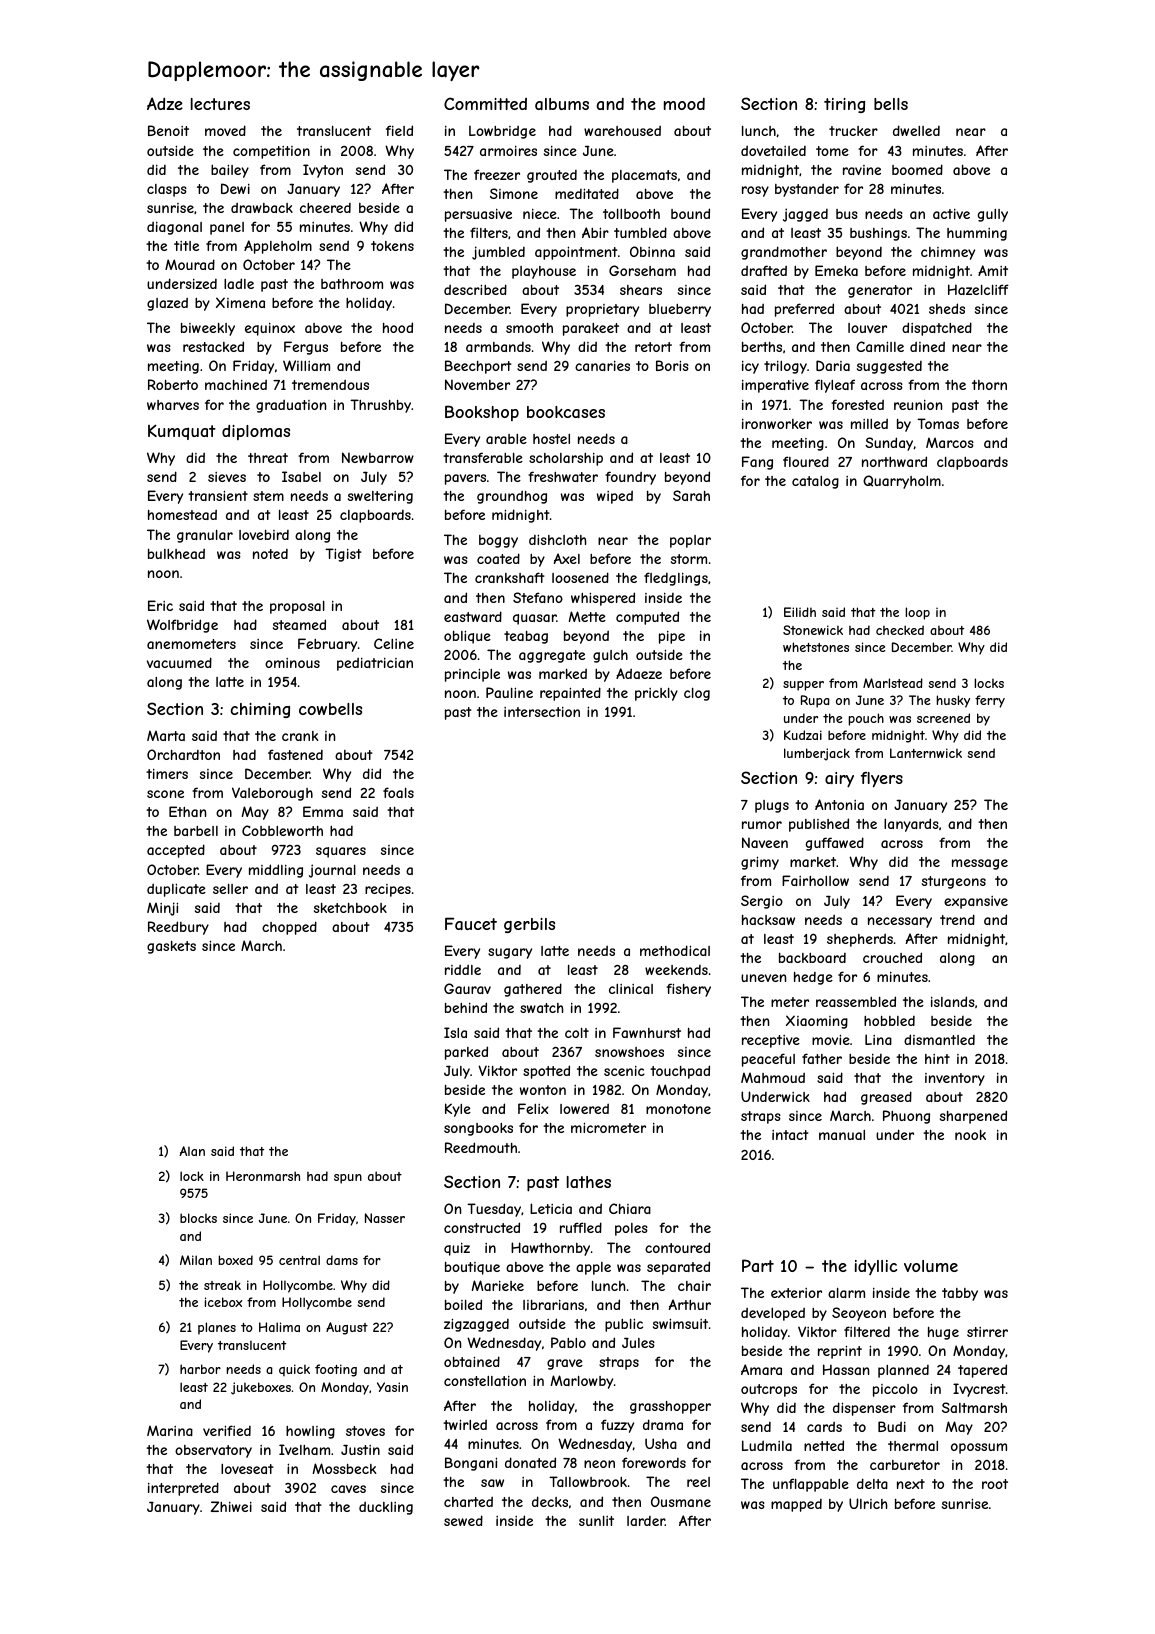  Describe the element at coordinates (263, 1176) in the document. I see `Heronmarsh` at that location.
